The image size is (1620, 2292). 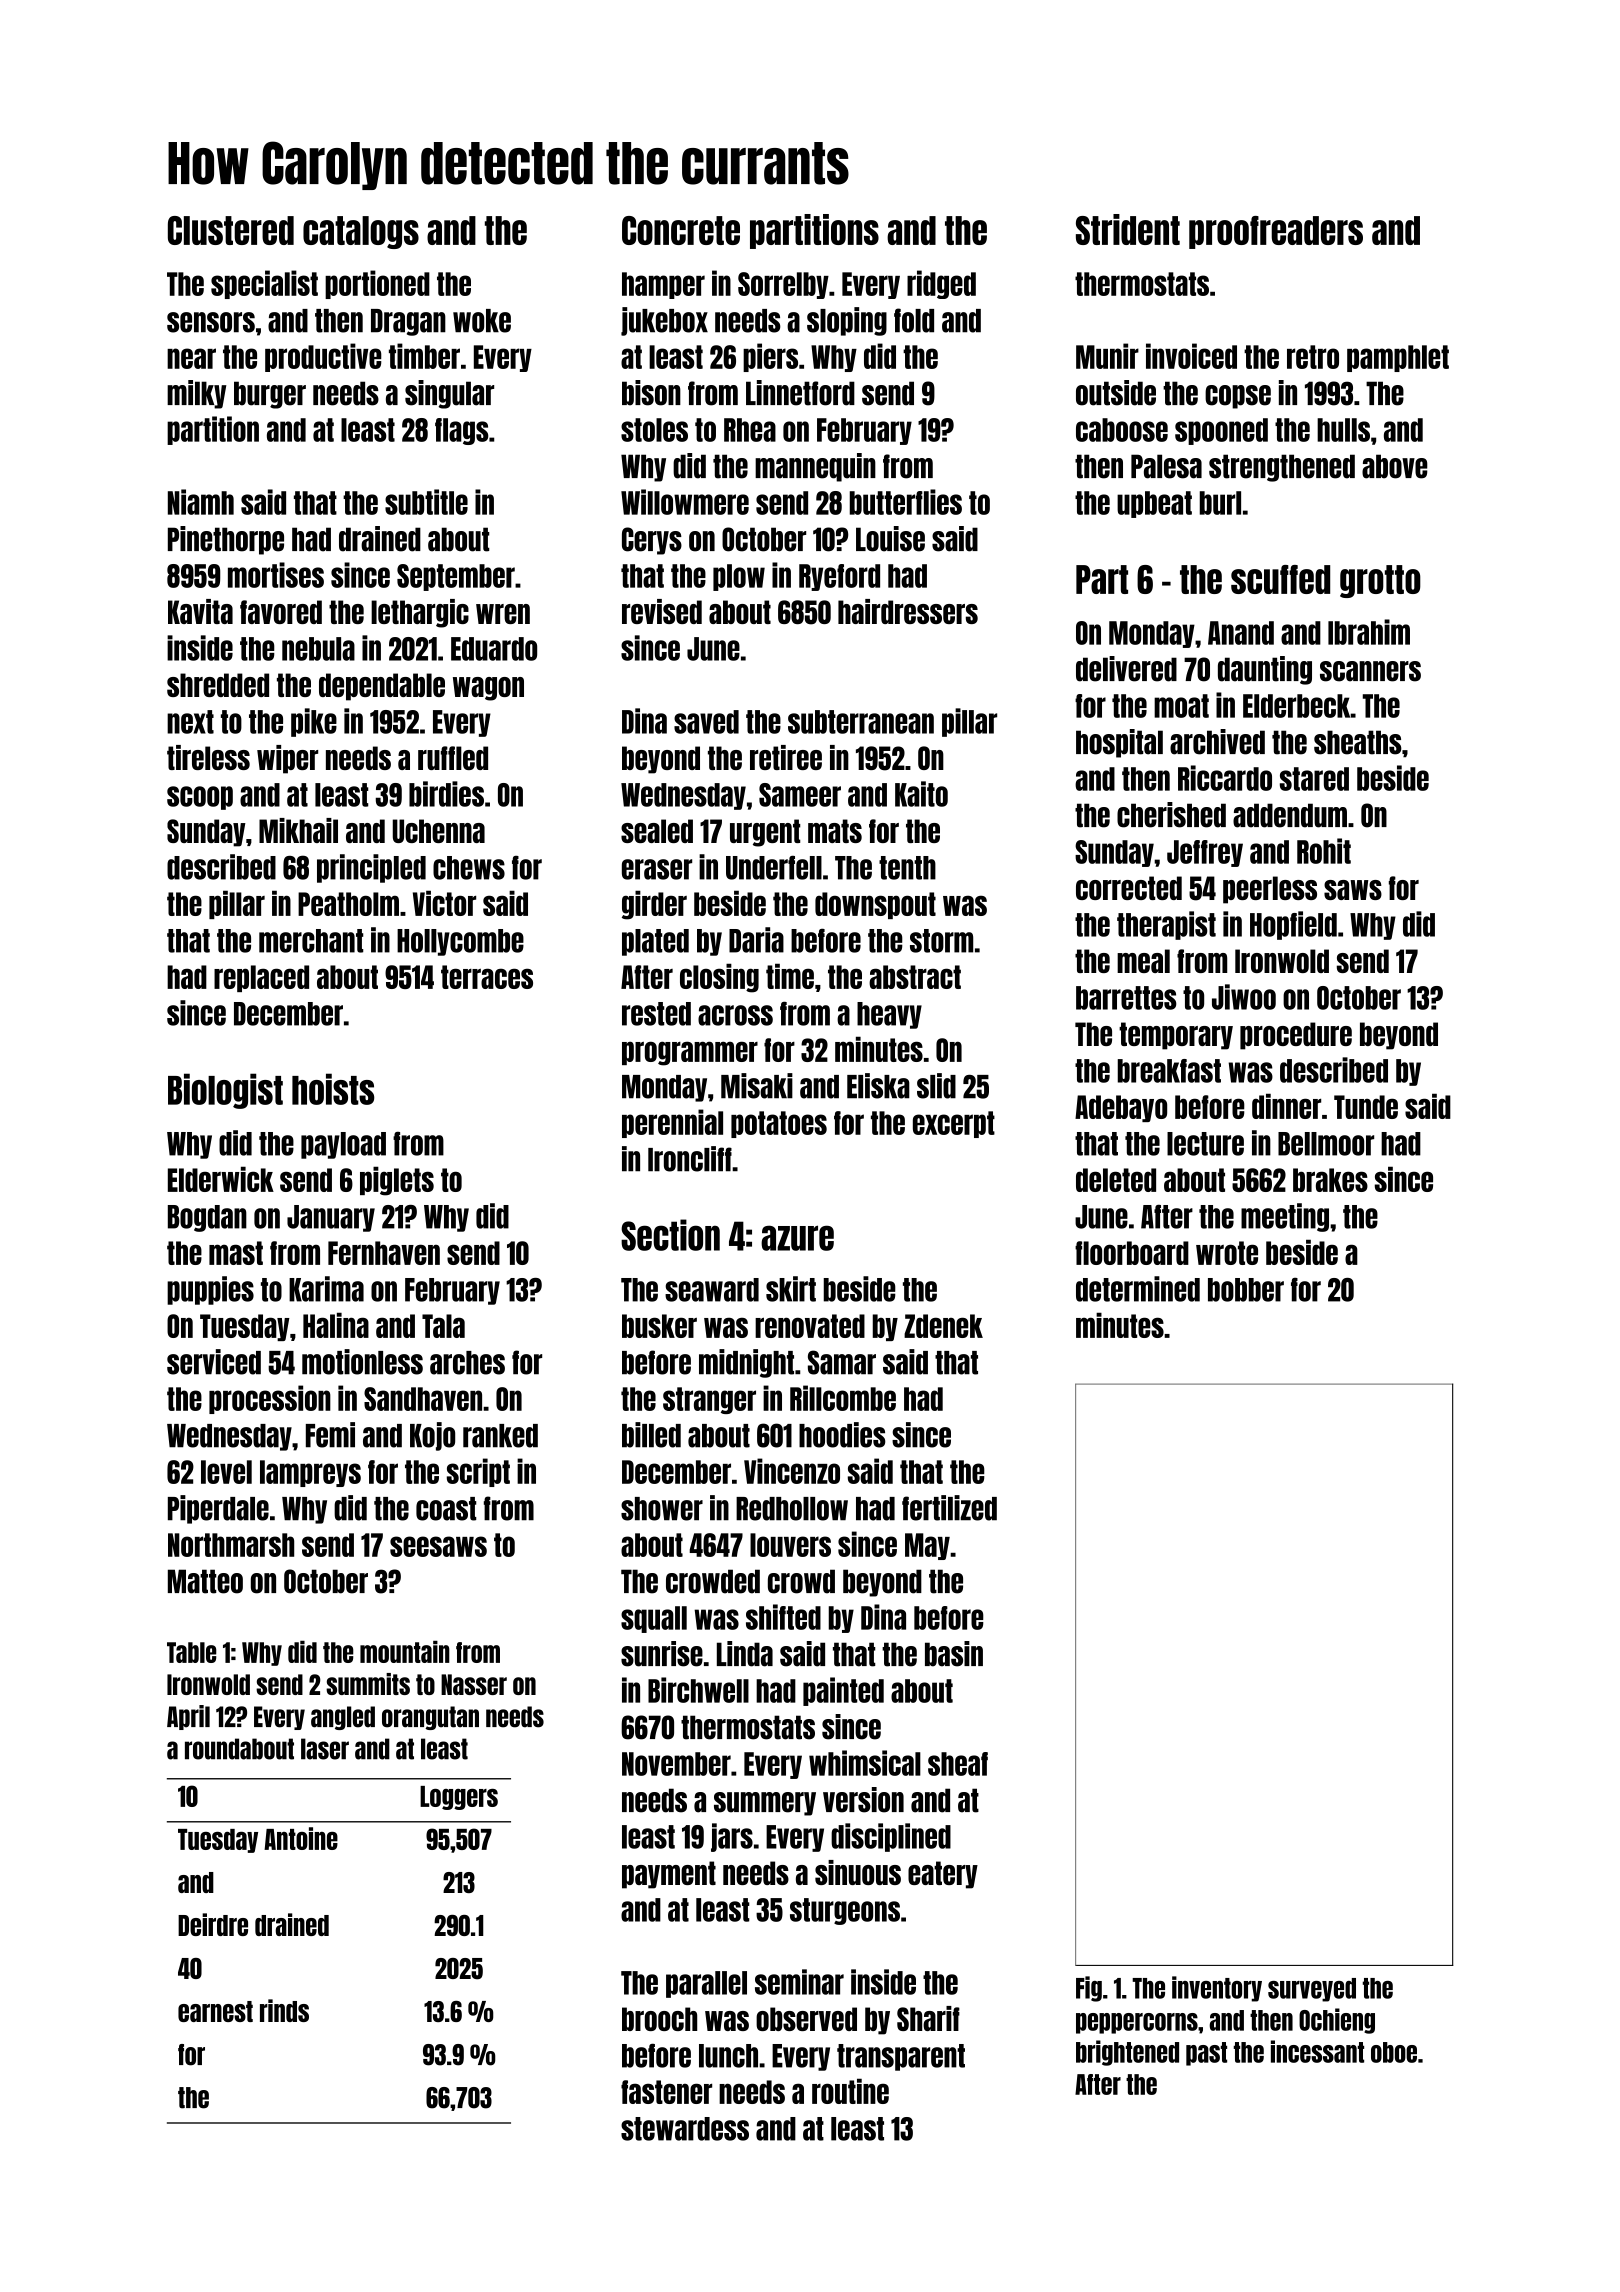 What do you see at coordinates (192, 1652) in the page?
I see `Table` at bounding box center [192, 1652].
